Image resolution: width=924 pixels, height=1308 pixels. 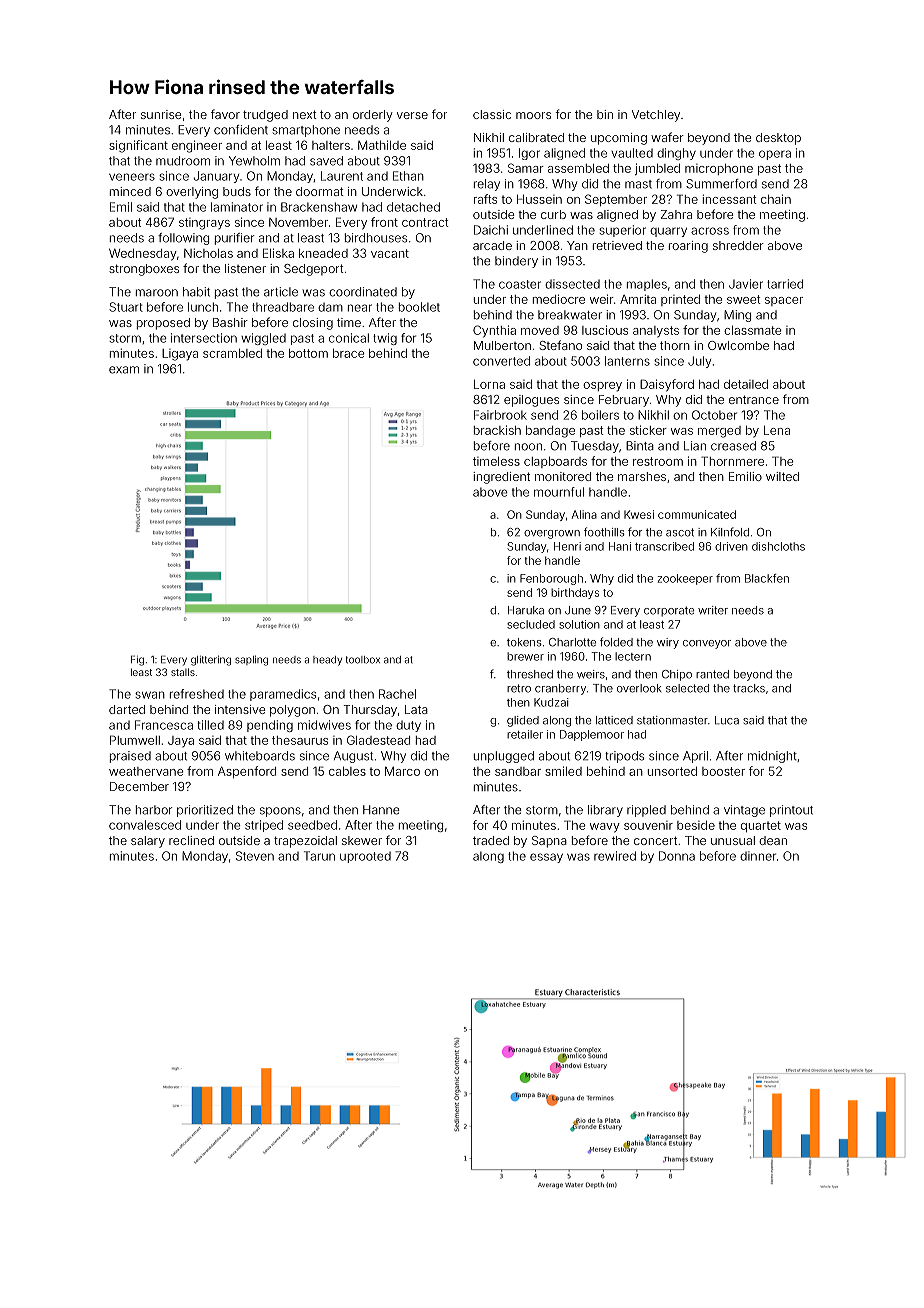 I want to click on sunrise, so click(x=161, y=114).
